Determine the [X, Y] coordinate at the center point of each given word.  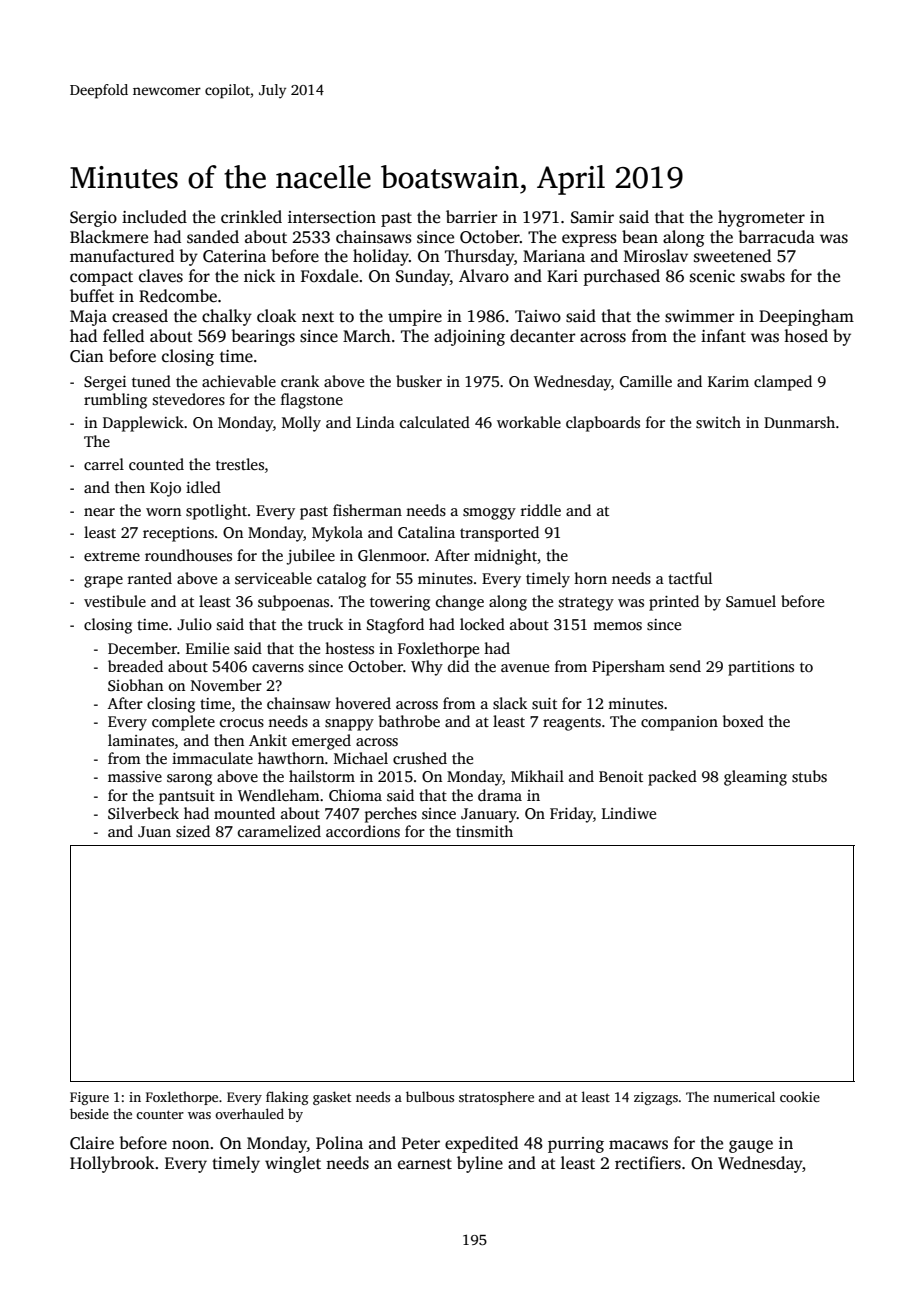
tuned [151, 381]
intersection [332, 217]
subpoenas [293, 603]
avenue [525, 668]
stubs [809, 776]
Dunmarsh [799, 422]
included [154, 217]
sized [193, 831]
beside [89, 1113]
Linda [375, 422]
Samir [592, 217]
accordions [363, 831]
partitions [761, 668]
